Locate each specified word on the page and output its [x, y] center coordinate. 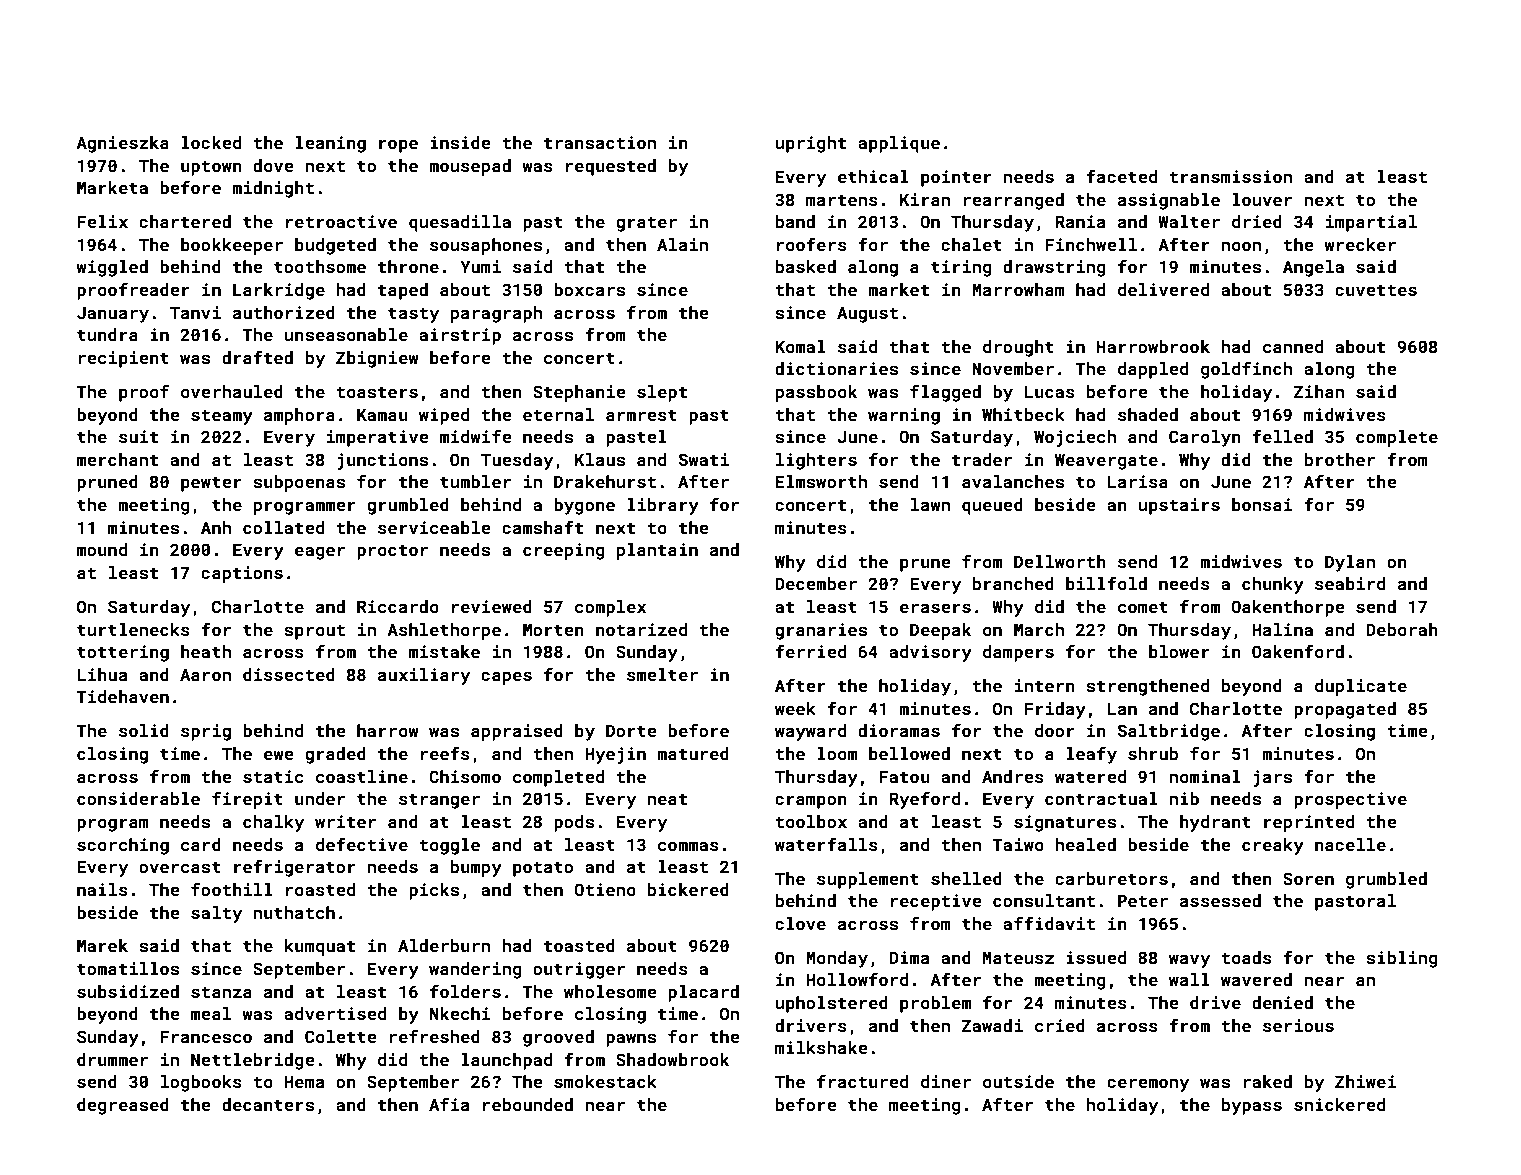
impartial [1371, 223]
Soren [1308, 878]
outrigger [579, 970]
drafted [257, 357]
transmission [1230, 176]
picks [434, 891]
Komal [800, 346]
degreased [123, 1106]
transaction [600, 142]
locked [211, 142]
